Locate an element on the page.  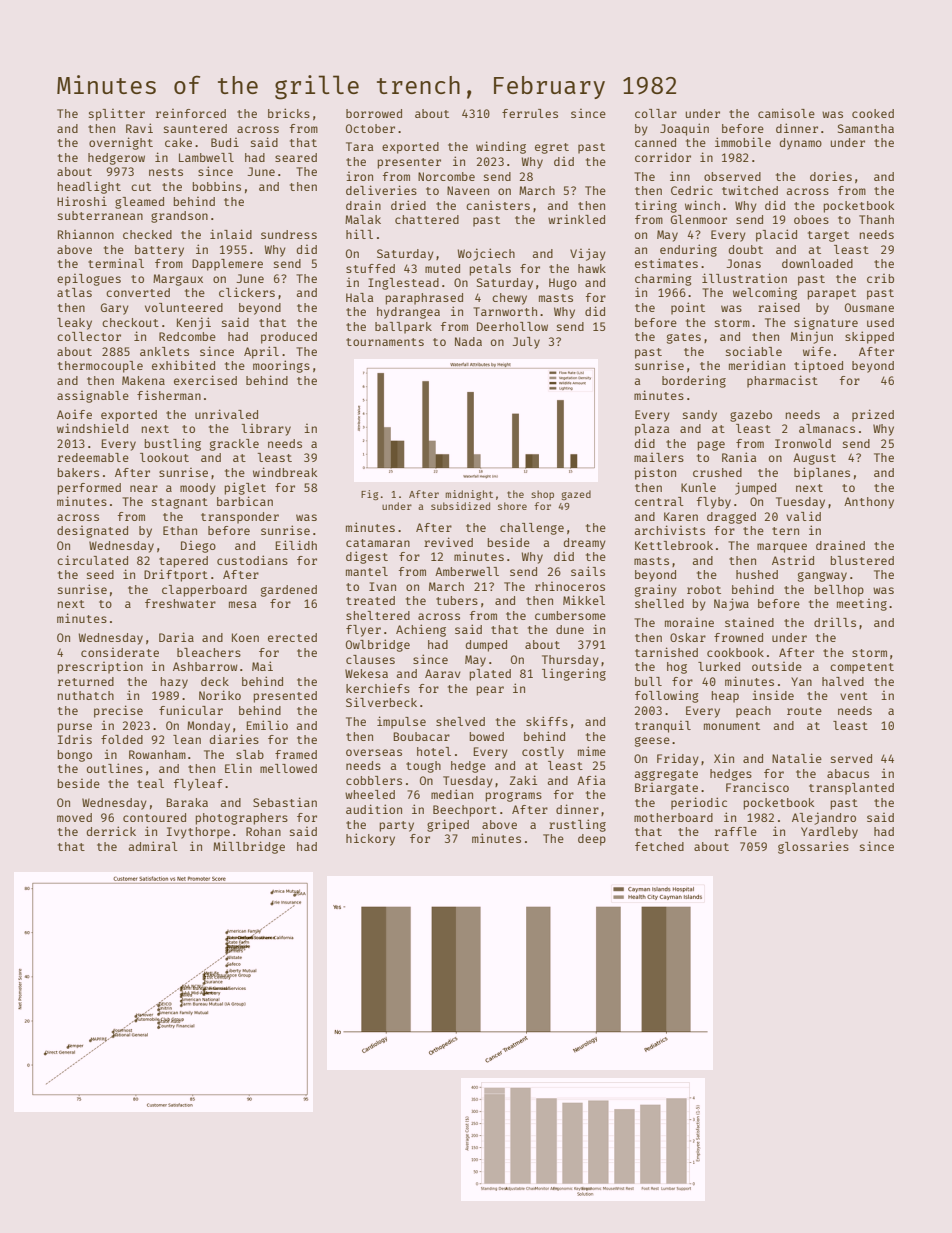
ferrules is located at coordinates (530, 113).
